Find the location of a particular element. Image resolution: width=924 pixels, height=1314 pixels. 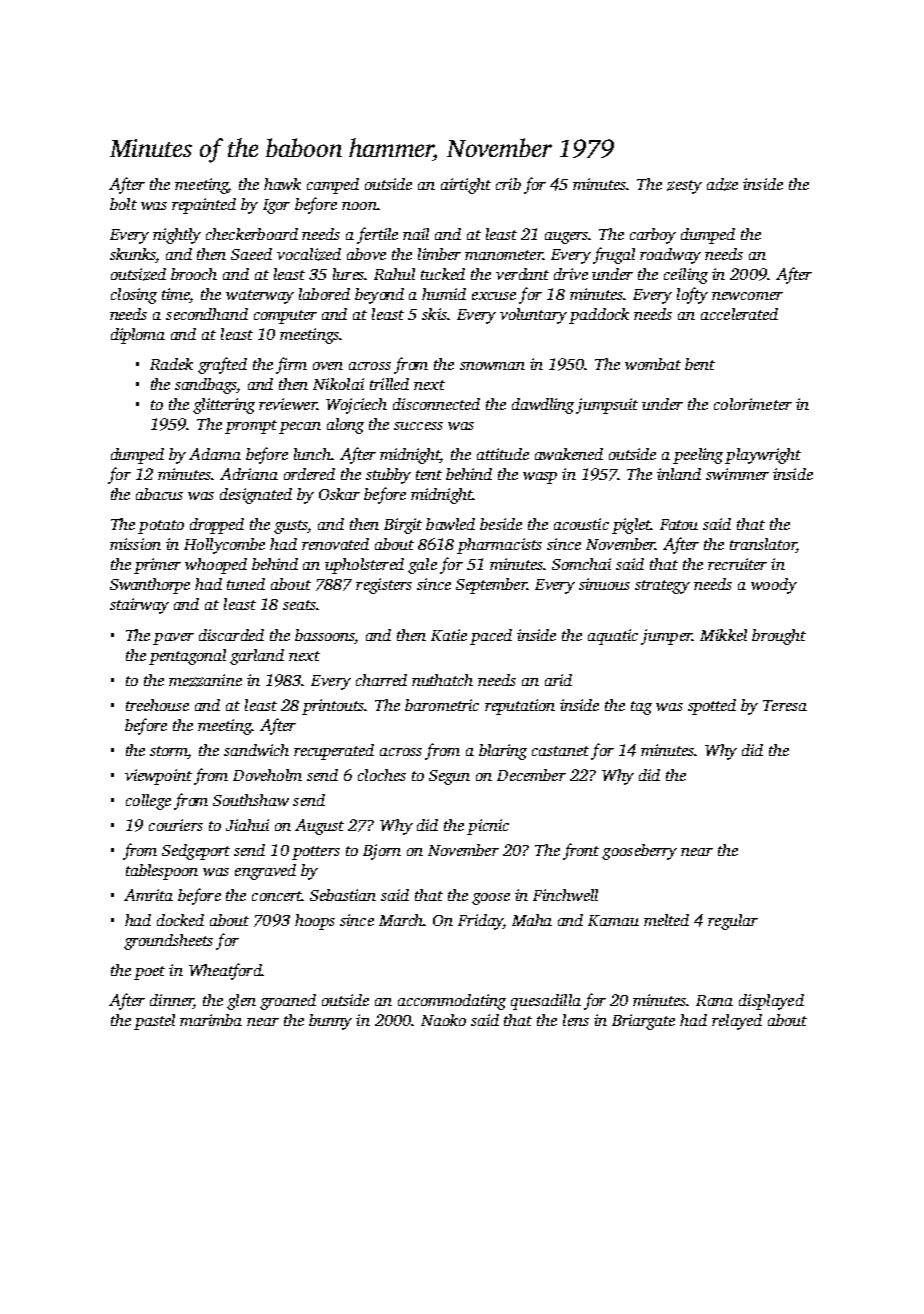

zesty is located at coordinates (684, 187).
